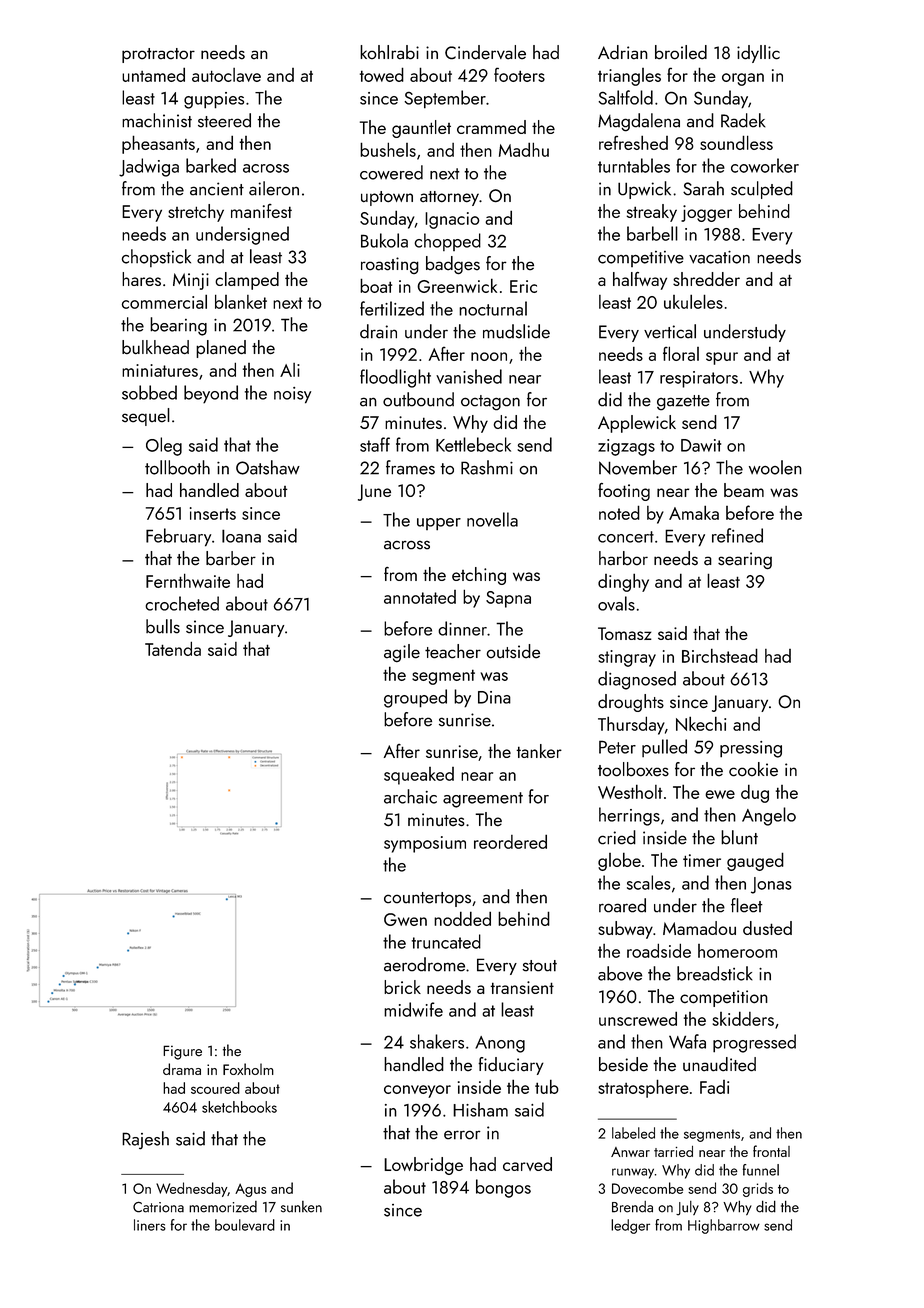  What do you see at coordinates (503, 1188) in the screenshot?
I see `bongos` at bounding box center [503, 1188].
